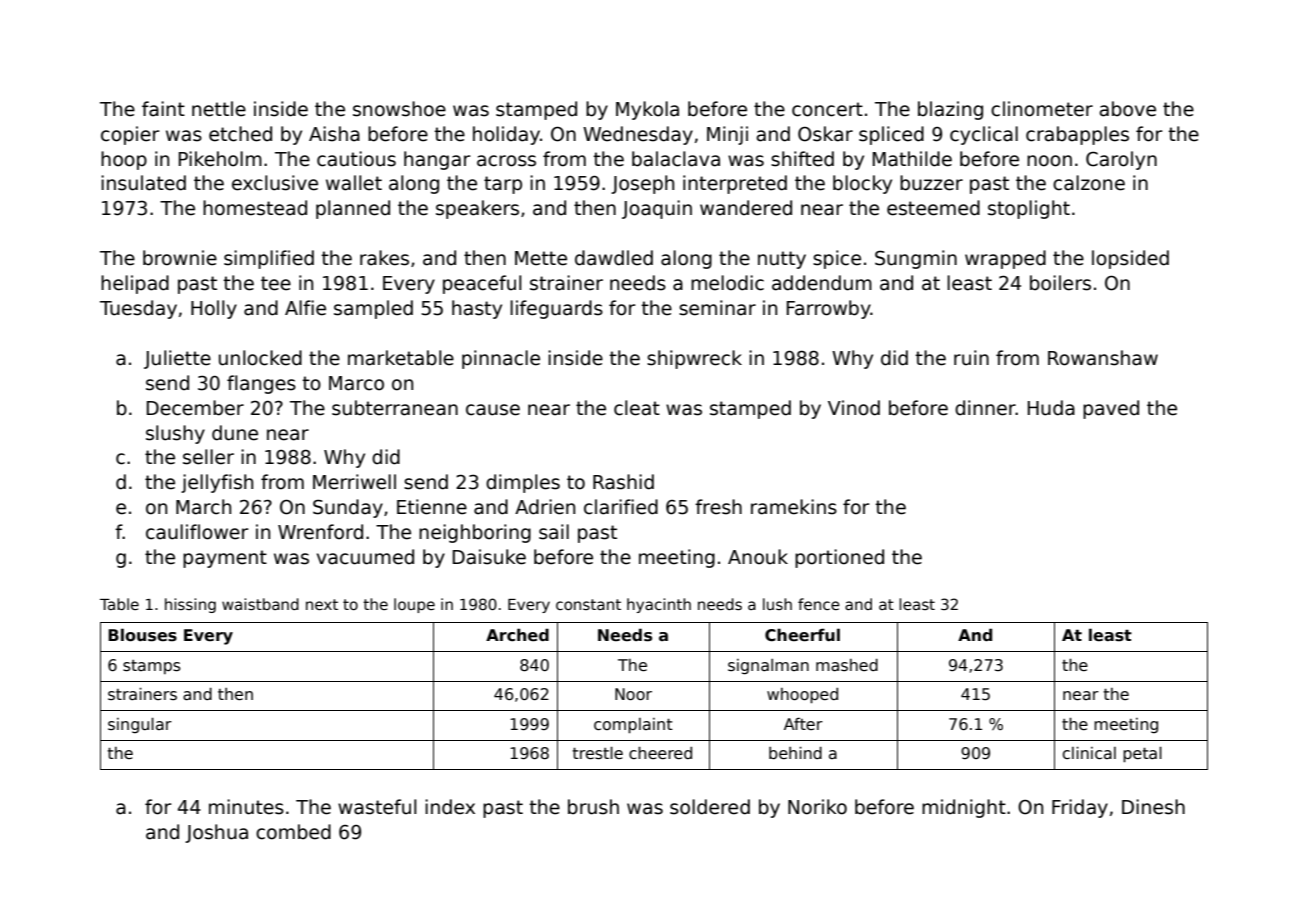 Image resolution: width=1308 pixels, height=924 pixels. What do you see at coordinates (203, 507) in the screenshot?
I see `March` at bounding box center [203, 507].
